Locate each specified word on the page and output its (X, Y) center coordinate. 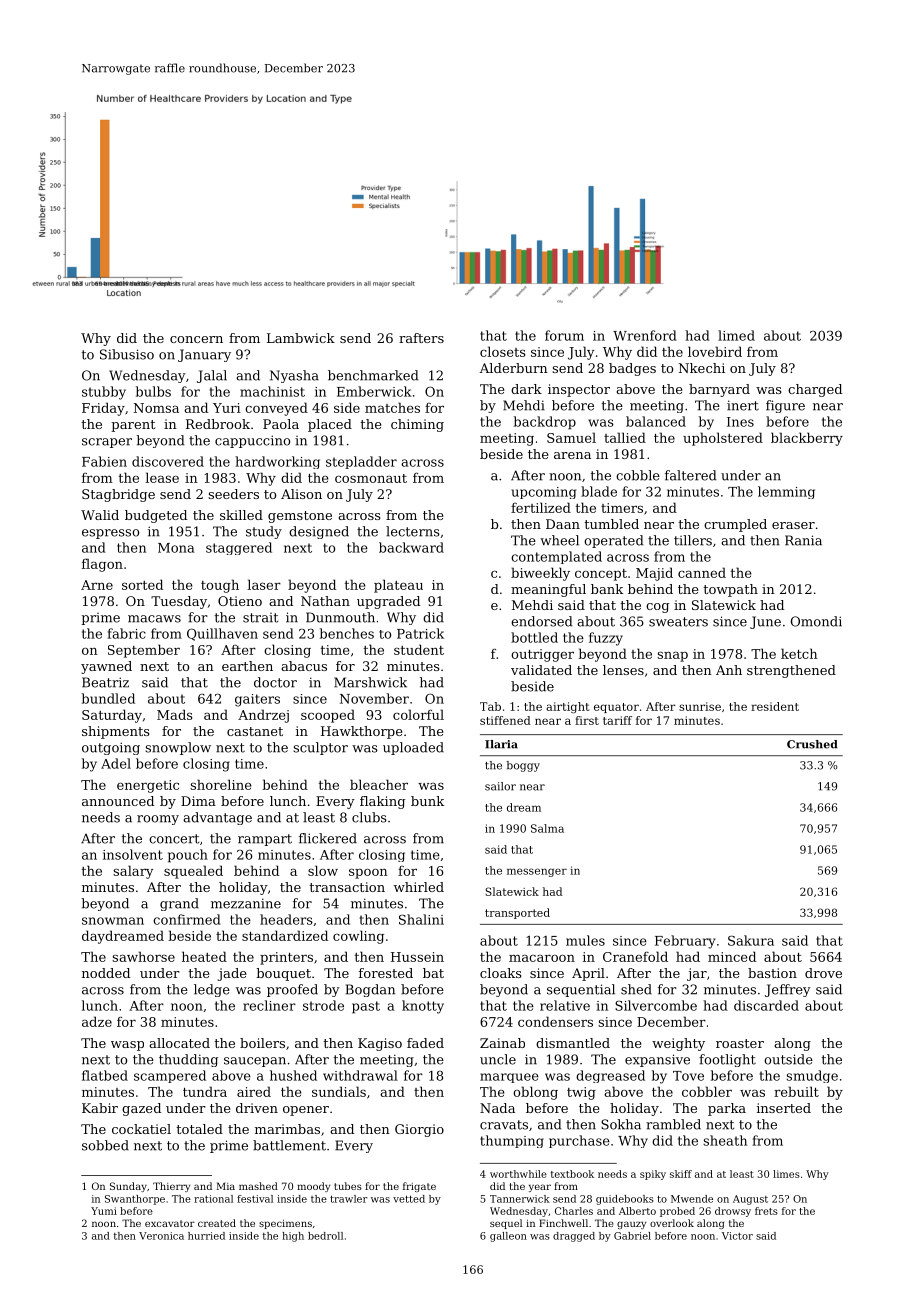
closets (503, 351)
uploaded (413, 748)
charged (815, 390)
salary (133, 872)
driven (257, 1108)
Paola (281, 424)
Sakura (751, 940)
